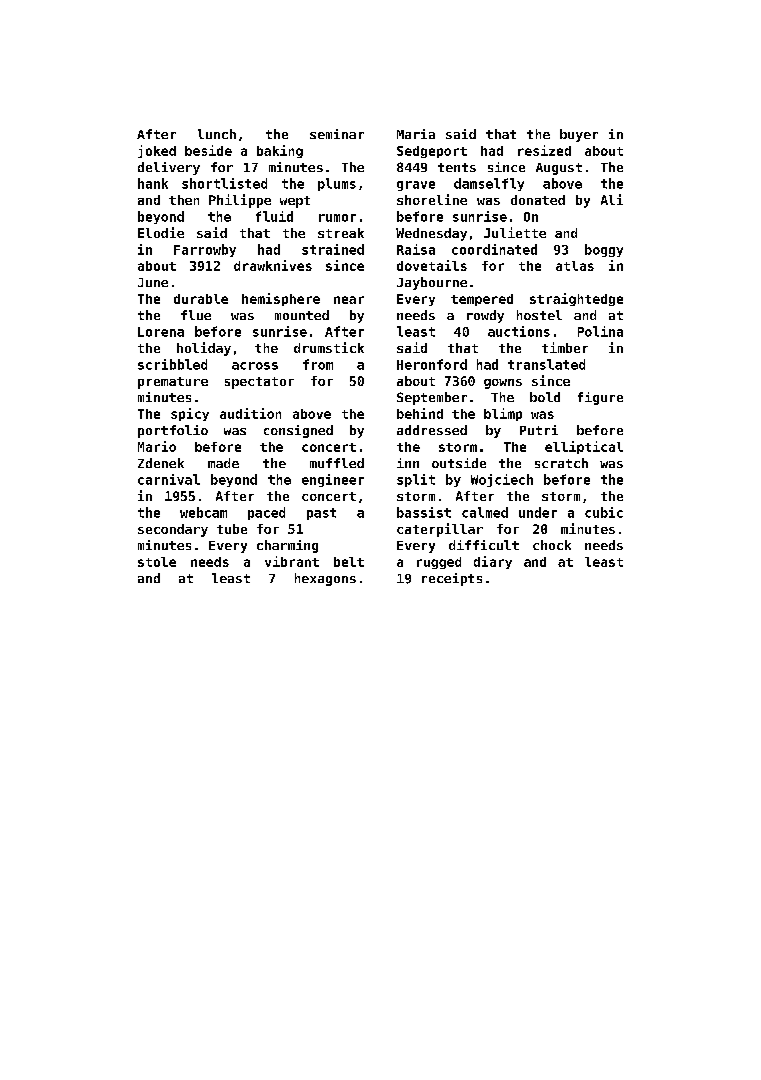 This screenshot has height=1080, width=761. What do you see at coordinates (559, 169) in the screenshot?
I see `August` at bounding box center [559, 169].
